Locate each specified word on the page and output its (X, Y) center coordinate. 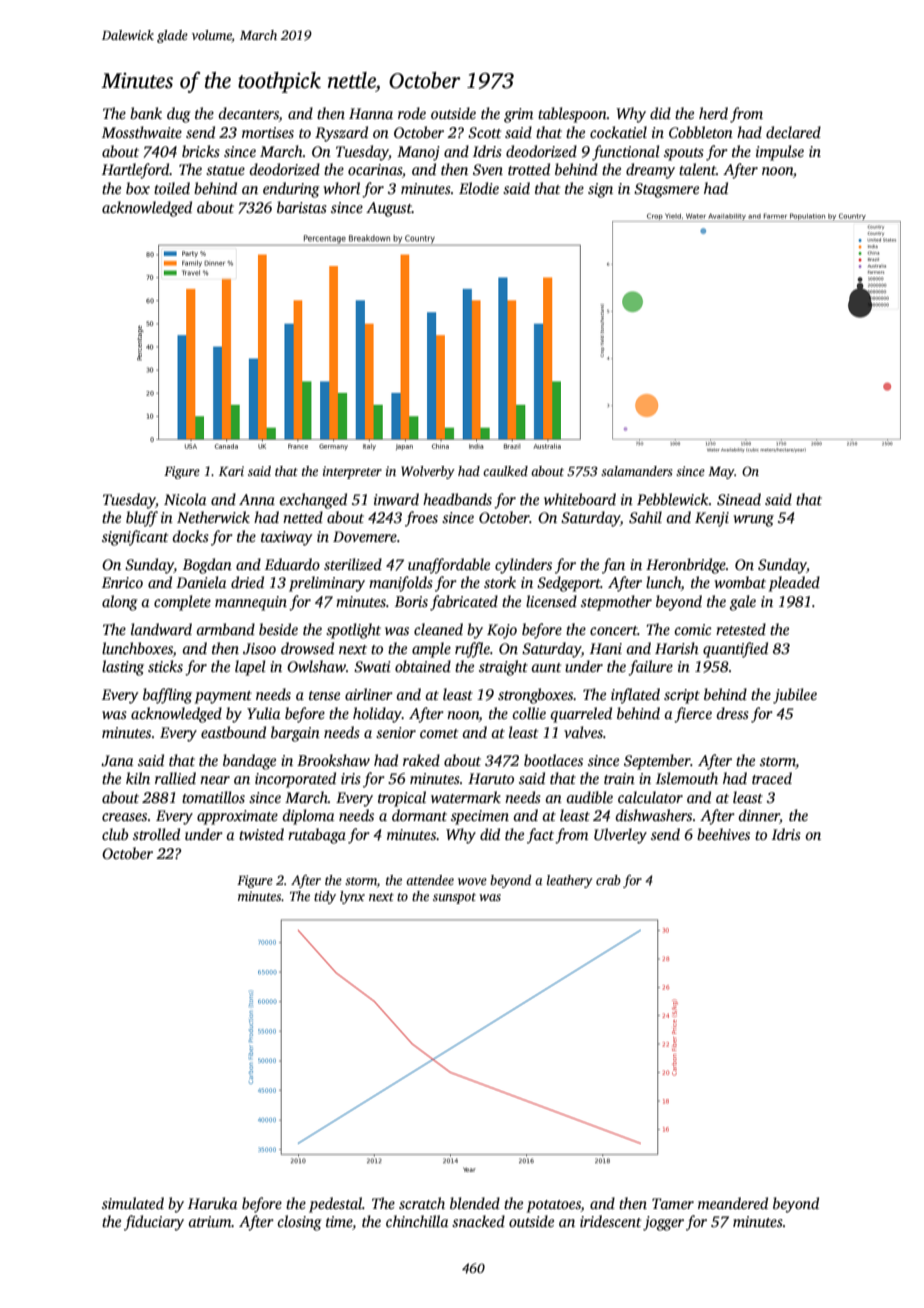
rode (412, 113)
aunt (546, 667)
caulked (505, 471)
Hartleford (136, 171)
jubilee (795, 696)
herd (713, 113)
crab (608, 880)
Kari (231, 471)
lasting (123, 668)
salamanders (637, 471)
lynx (352, 897)
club (115, 834)
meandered (733, 1203)
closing (299, 1223)
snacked (478, 1221)
